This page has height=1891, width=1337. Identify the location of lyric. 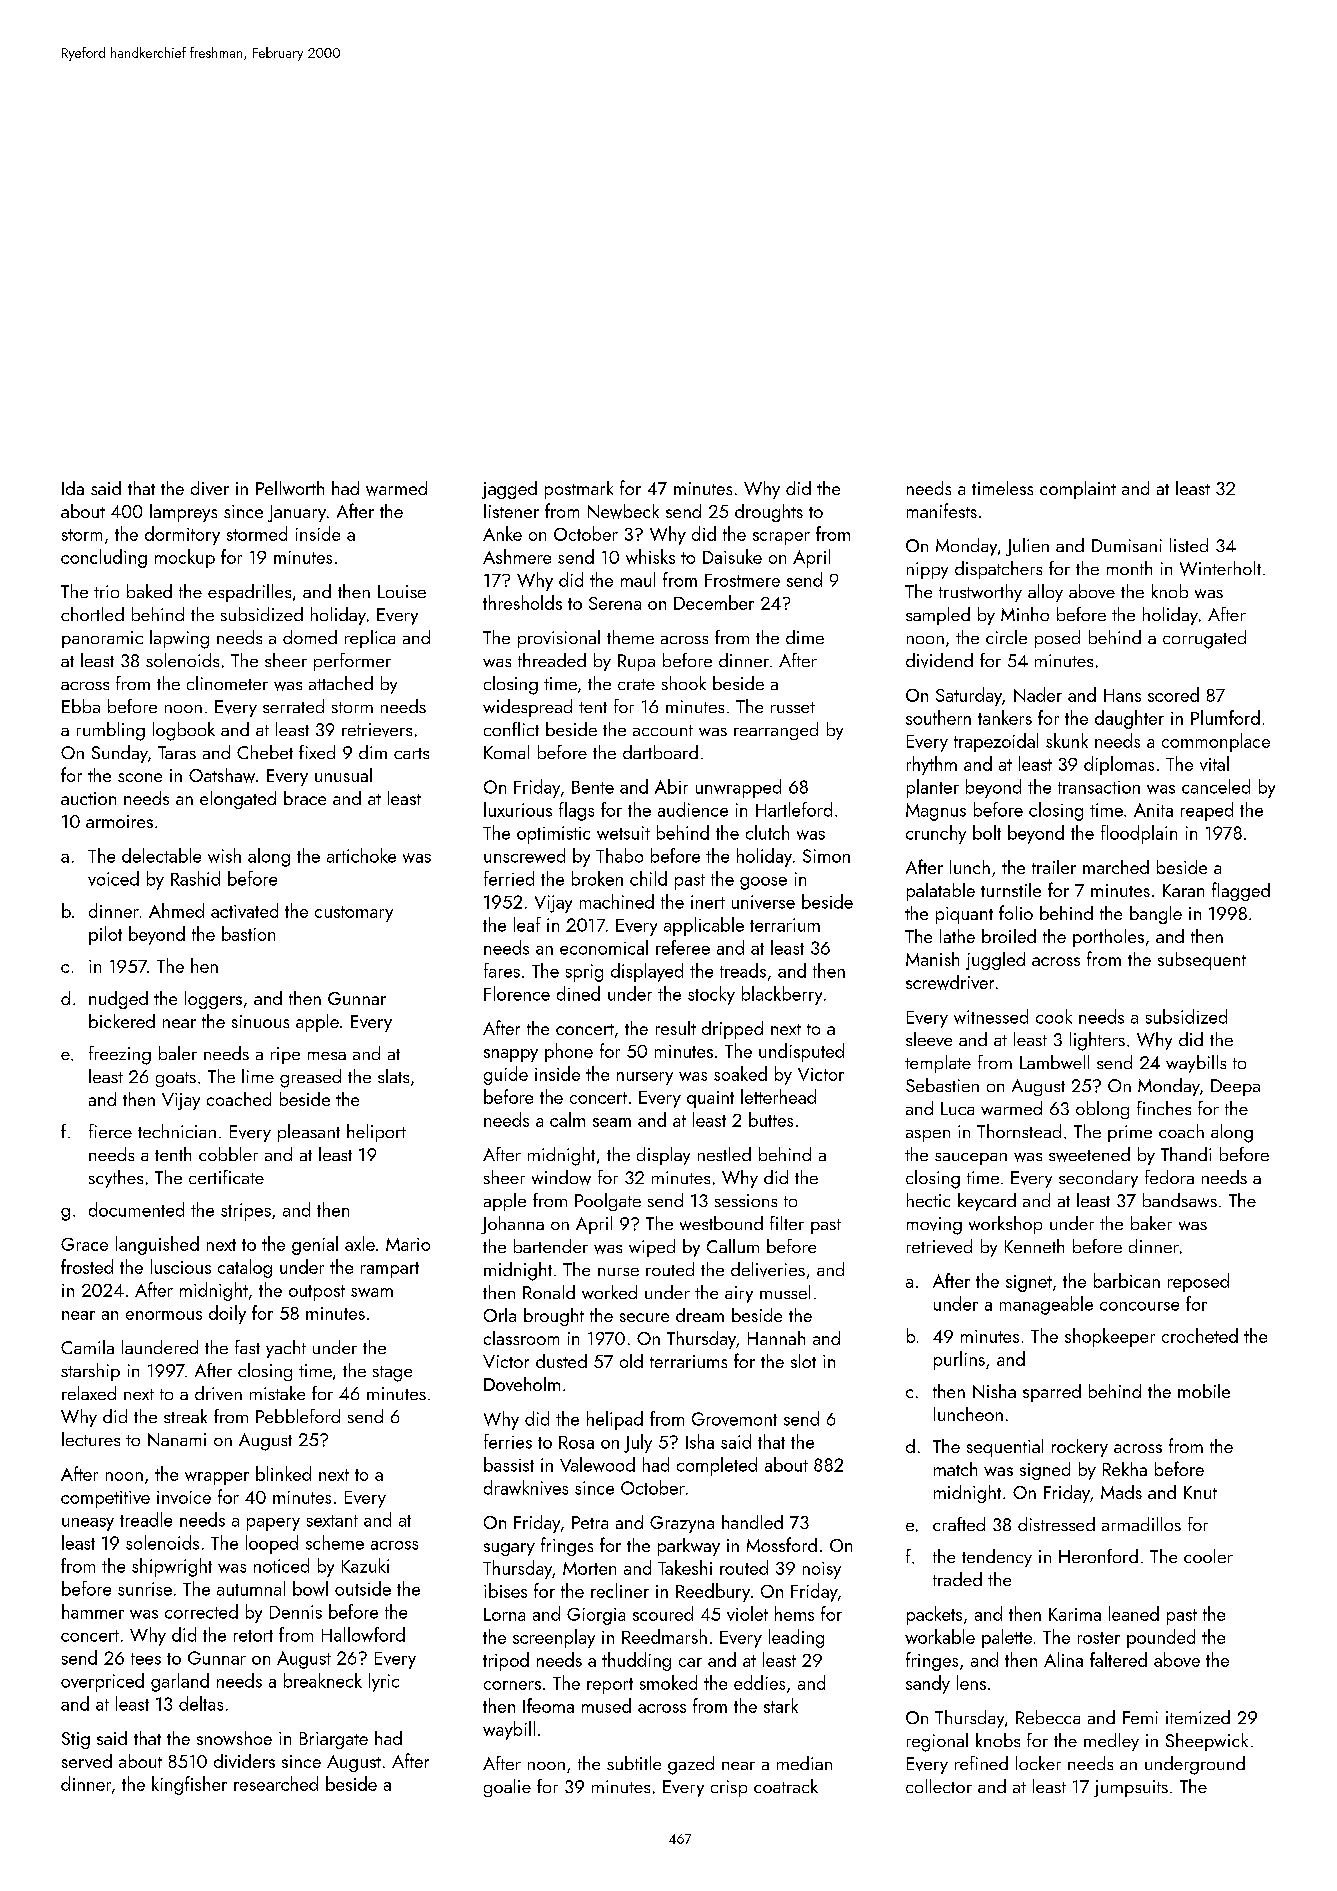
(384, 1682).
